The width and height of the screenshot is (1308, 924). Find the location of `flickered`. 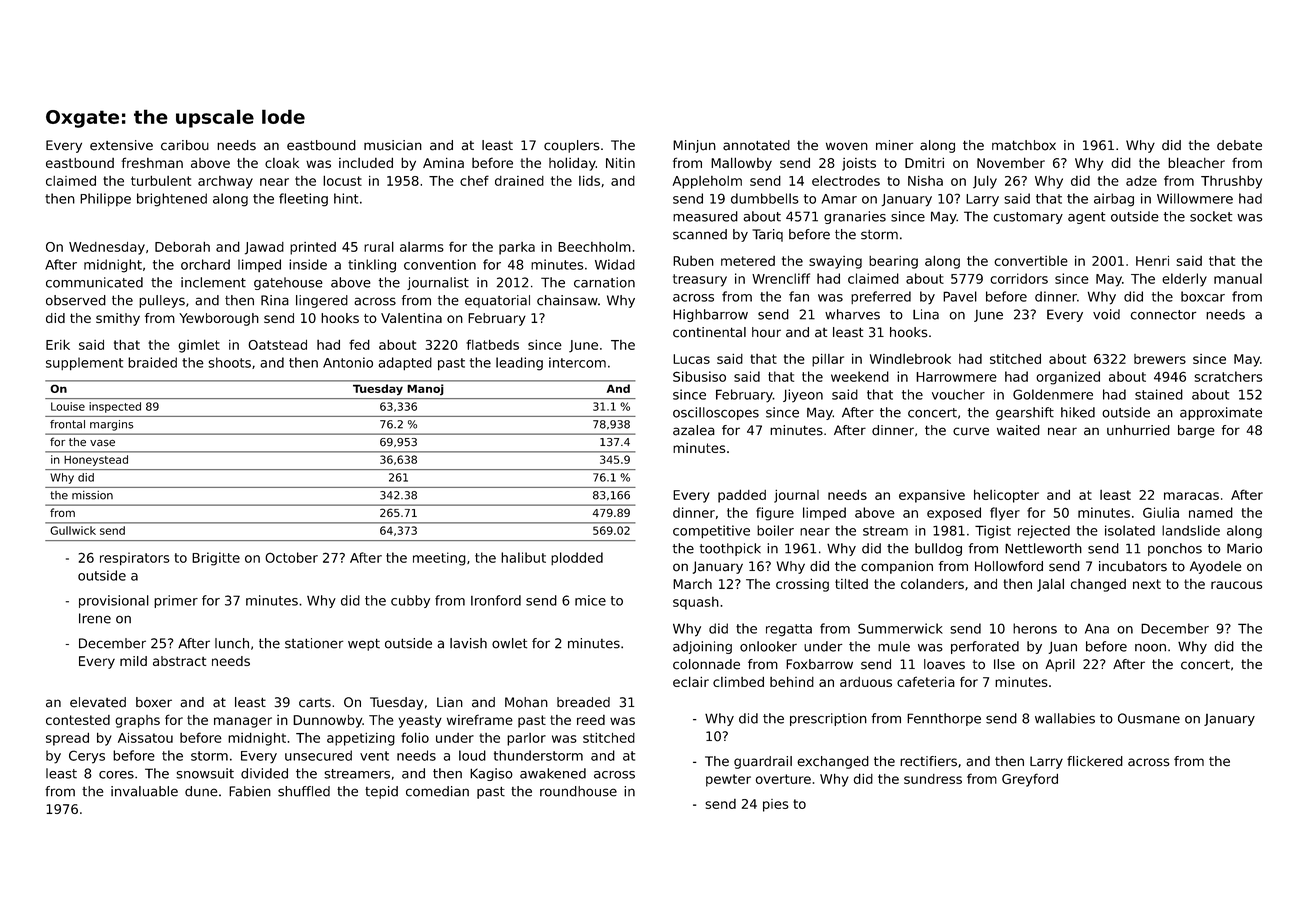

flickered is located at coordinates (1095, 761).
